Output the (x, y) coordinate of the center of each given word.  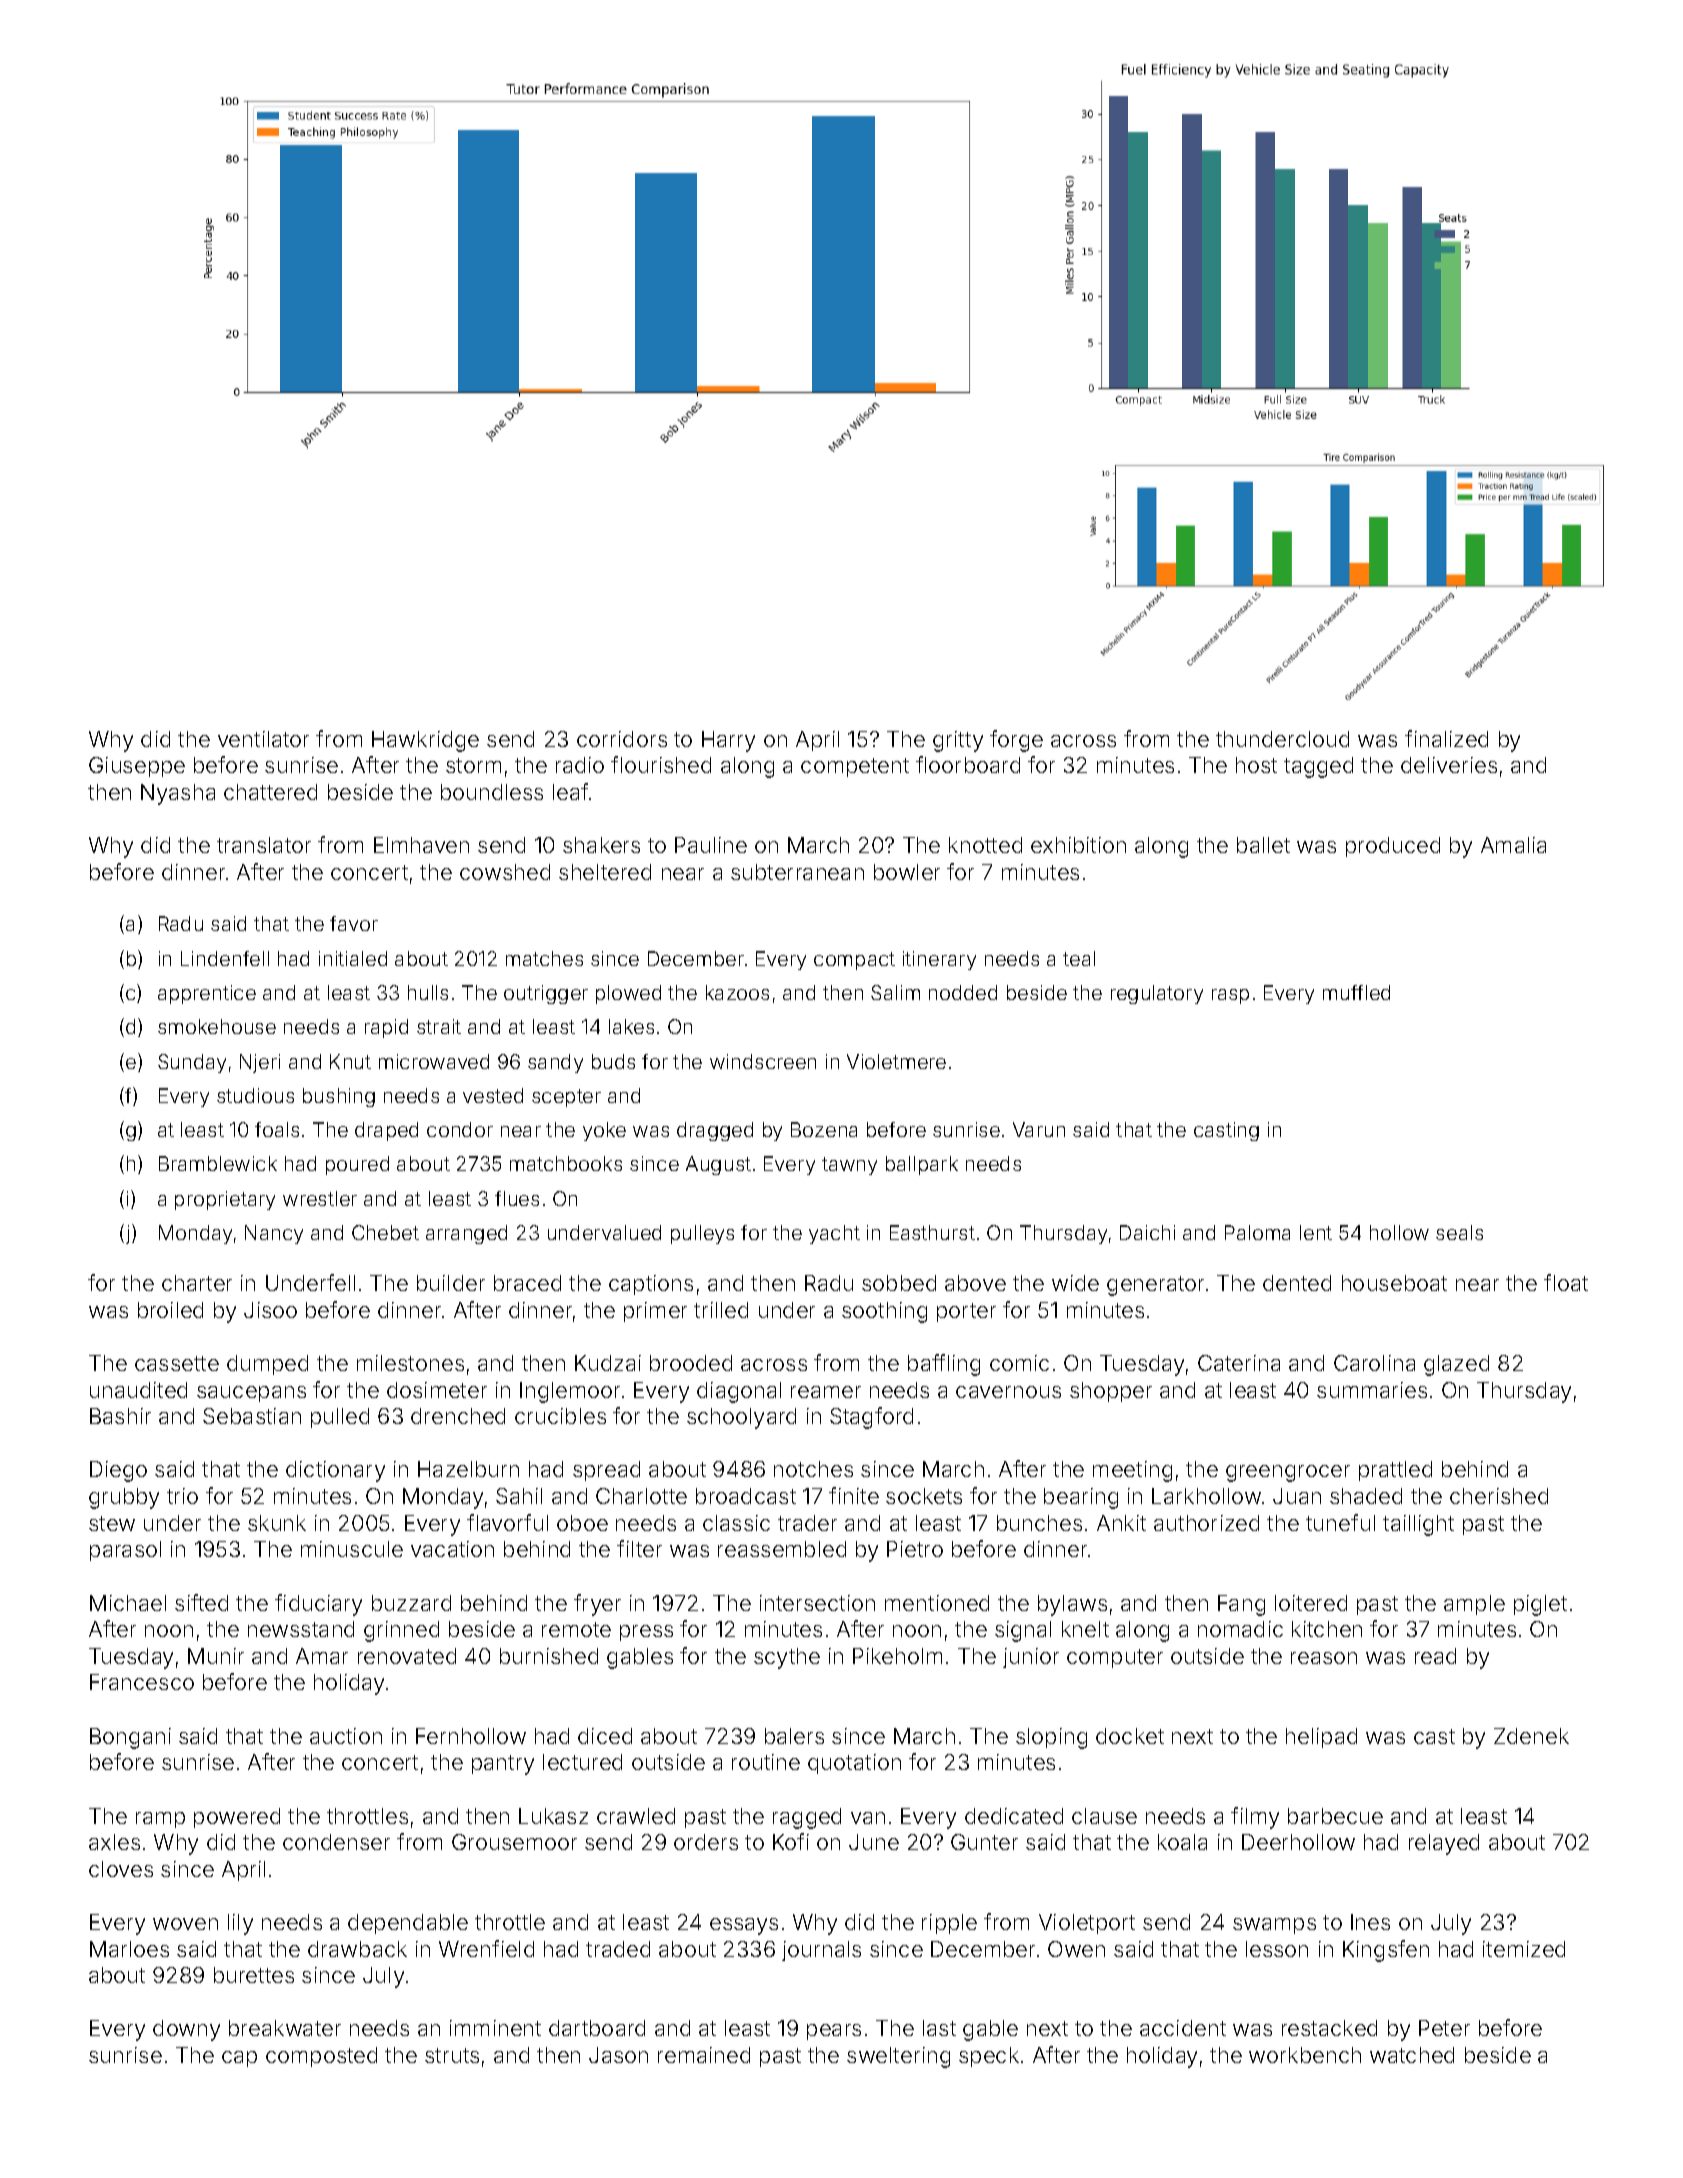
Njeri (260, 1063)
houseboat (1394, 1283)
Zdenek (1531, 1736)
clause (1104, 1816)
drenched (458, 1416)
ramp (160, 1820)
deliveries (1449, 765)
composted (321, 2057)
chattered (270, 792)
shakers (601, 845)
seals (1459, 1232)
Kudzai (608, 1363)
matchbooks (566, 1163)
